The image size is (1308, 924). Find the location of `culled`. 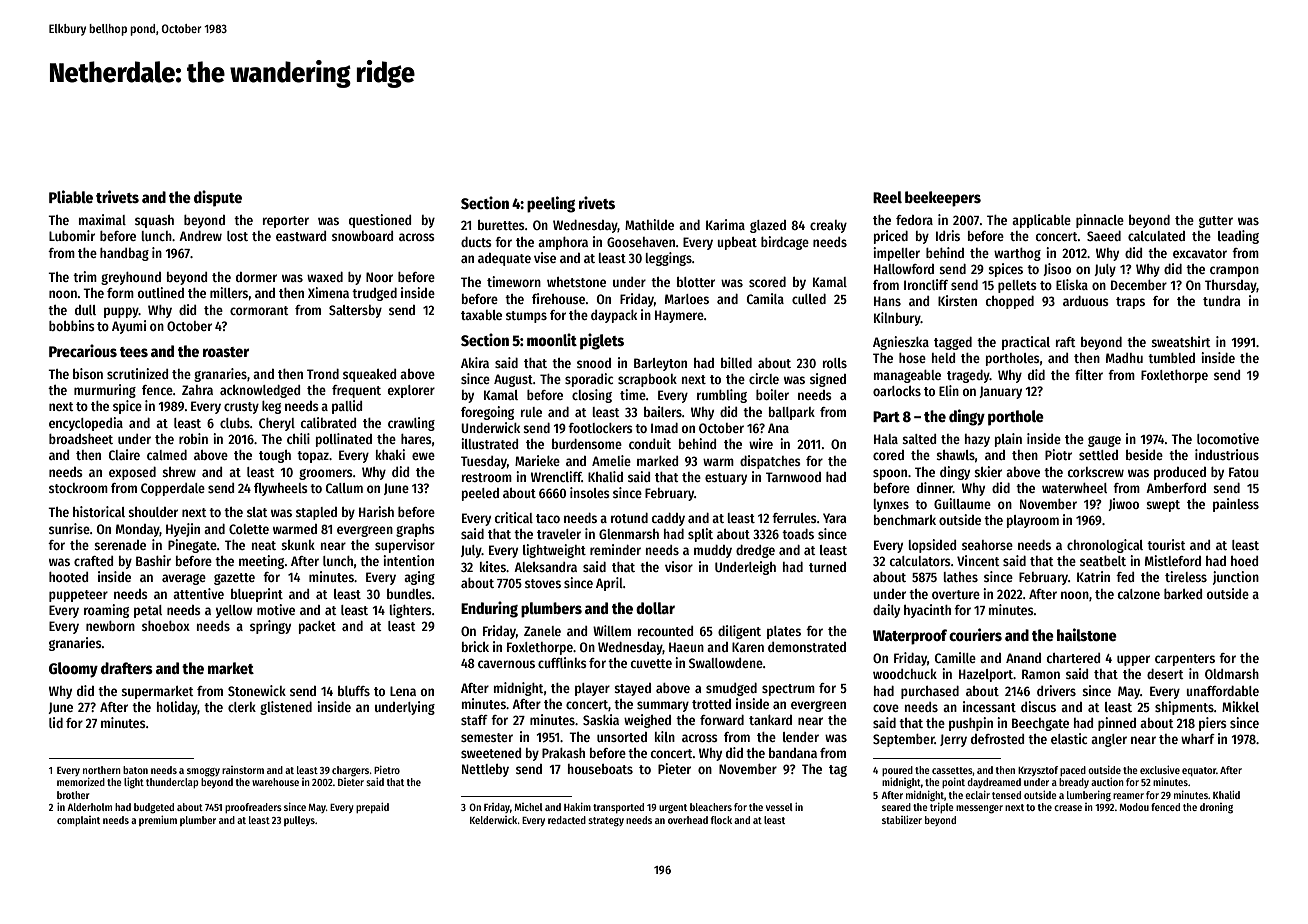

culled is located at coordinates (809, 299).
